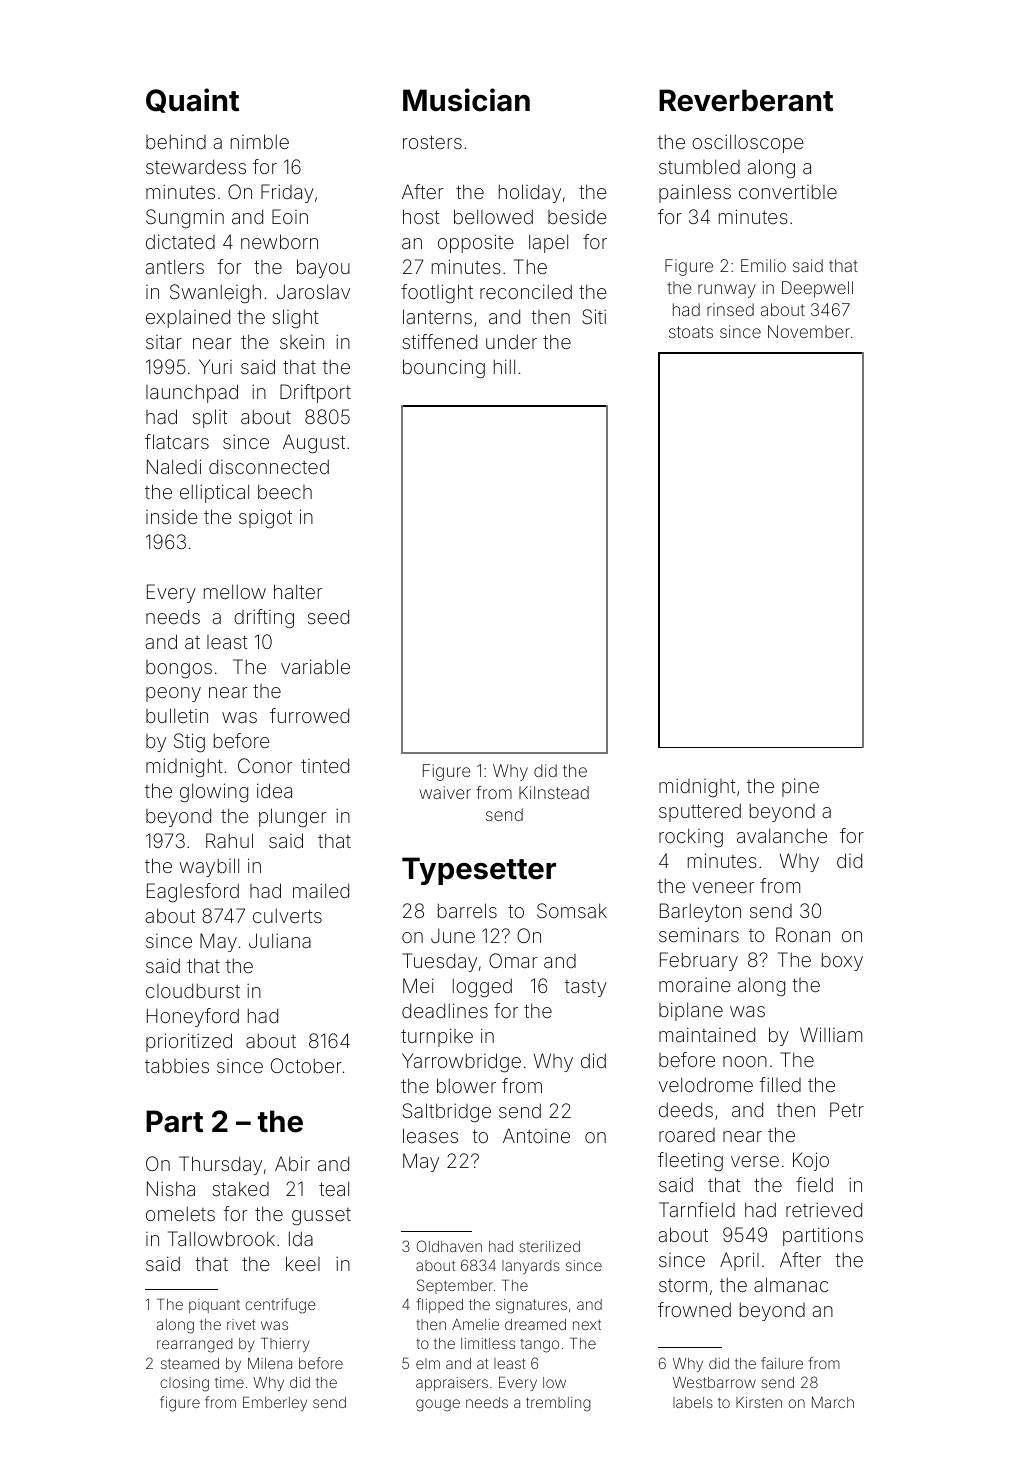 This screenshot has width=1009, height=1461. Describe the element at coordinates (699, 961) in the screenshot. I see `February` at that location.
